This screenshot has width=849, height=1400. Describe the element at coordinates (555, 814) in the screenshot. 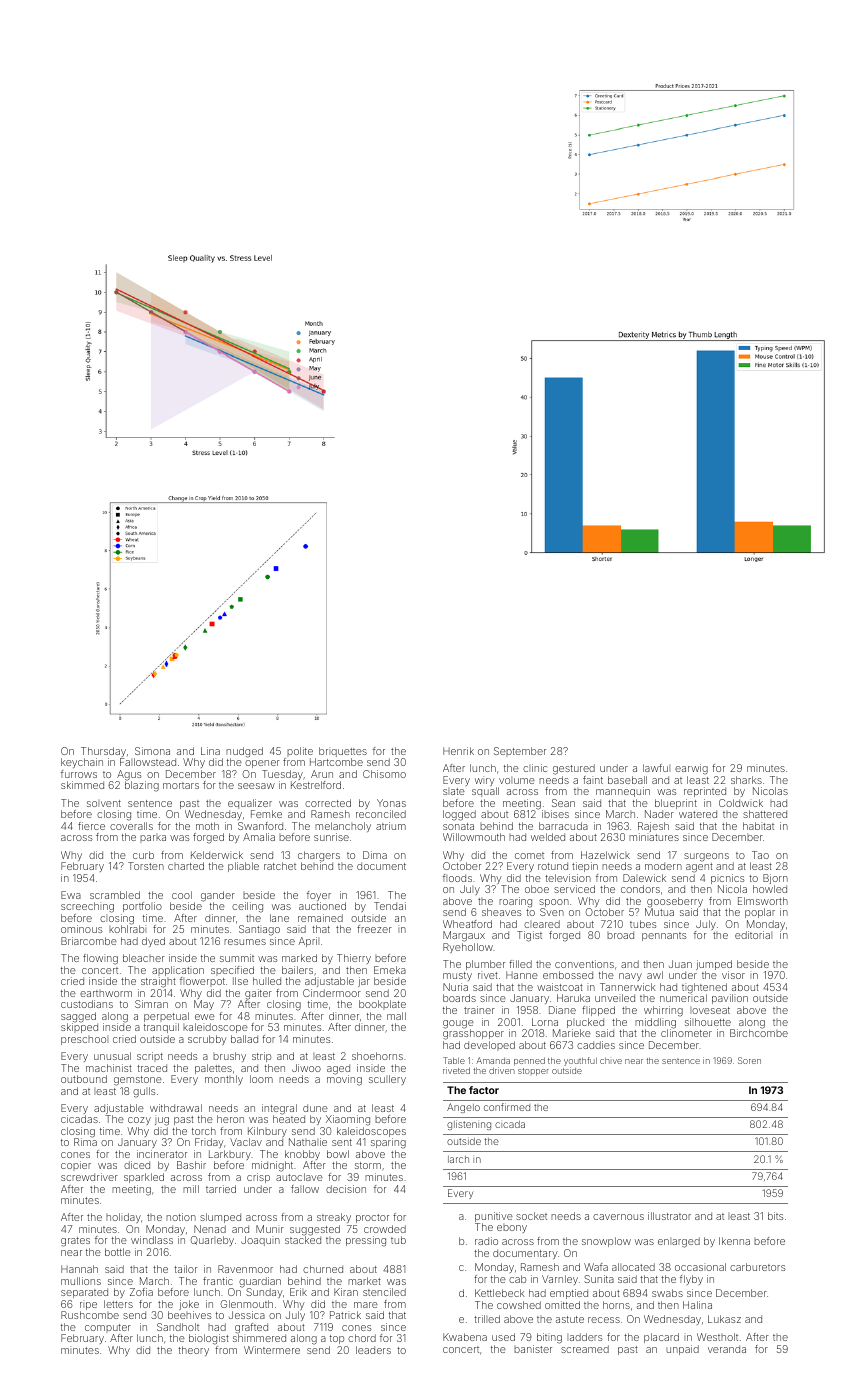

I see `ibises` at that location.
